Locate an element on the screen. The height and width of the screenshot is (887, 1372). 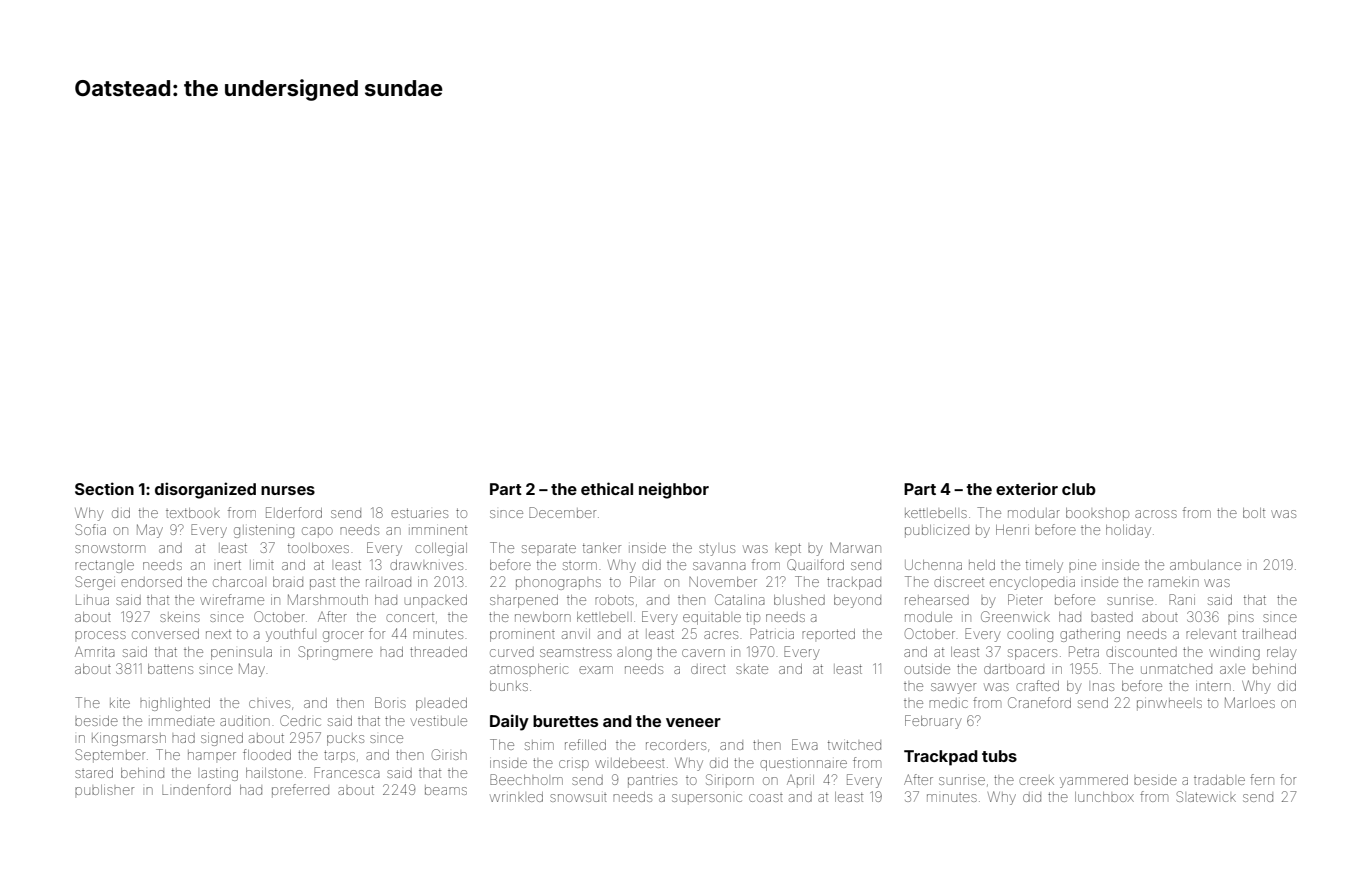
preferred is located at coordinates (300, 791).
